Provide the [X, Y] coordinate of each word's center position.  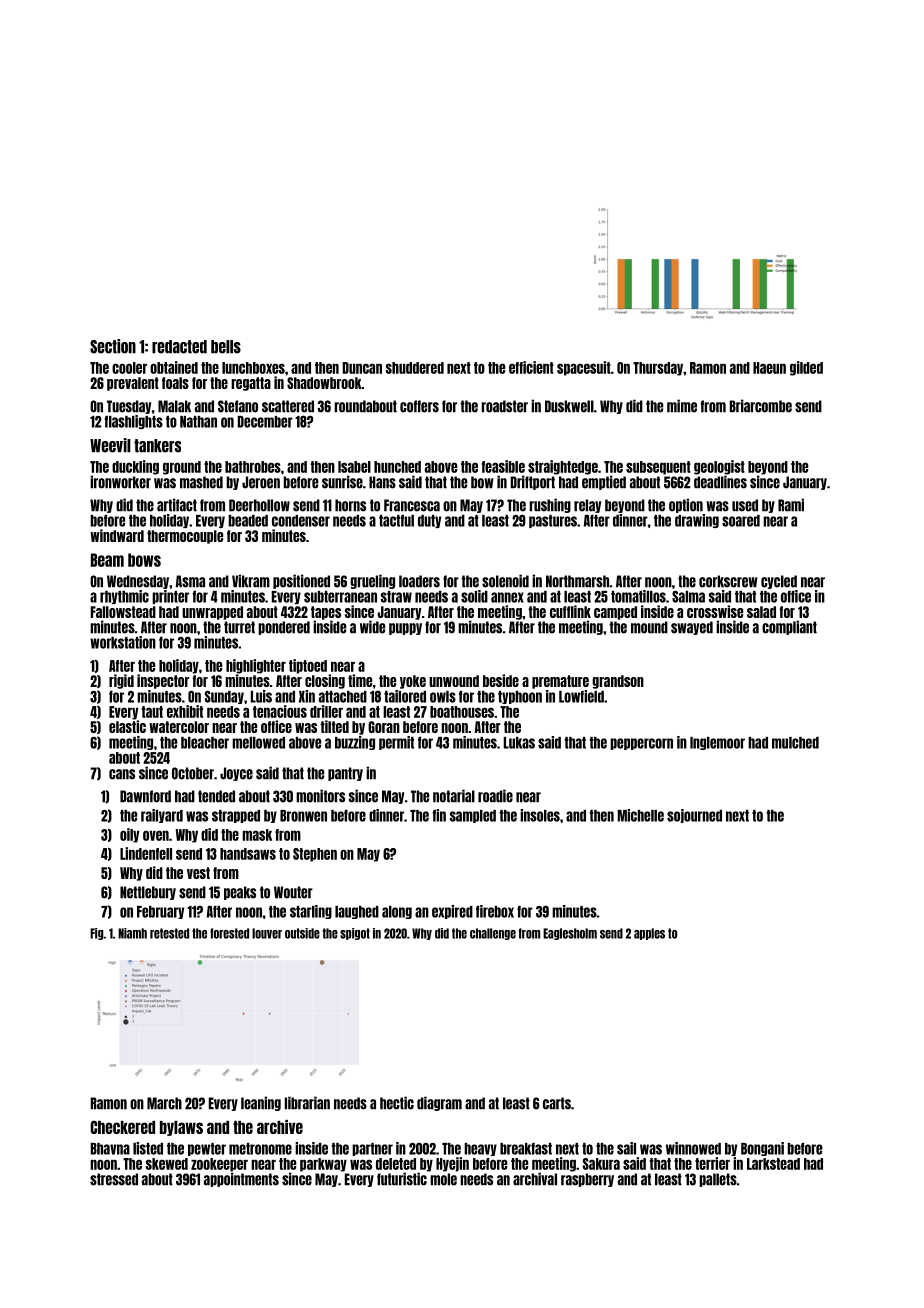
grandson [618, 682]
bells [226, 347]
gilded [806, 368]
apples [649, 934]
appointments [241, 1179]
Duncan [362, 368]
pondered [284, 628]
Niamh [132, 933]
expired [452, 912]
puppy [405, 629]
